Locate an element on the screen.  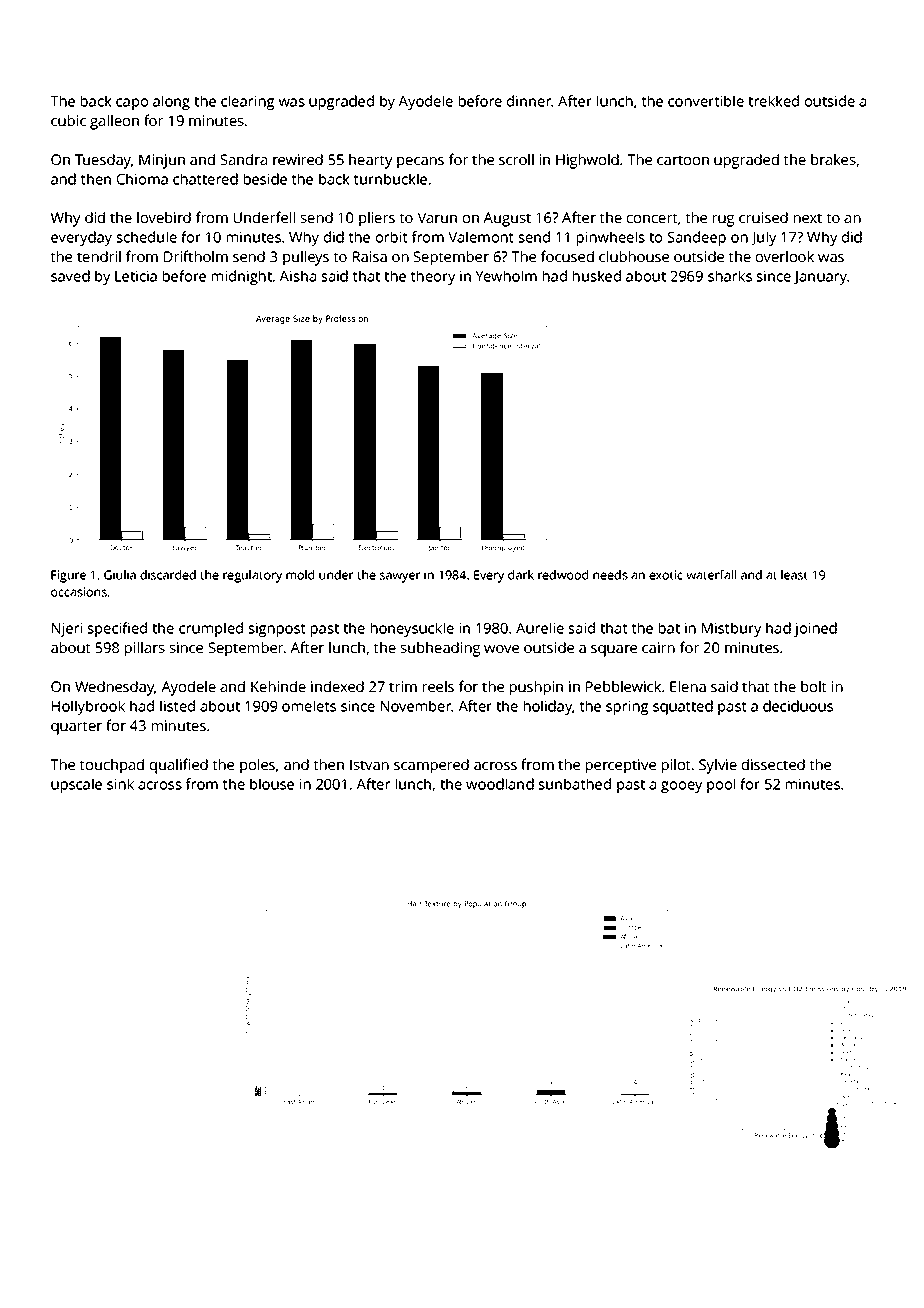
cubic is located at coordinates (68, 120).
